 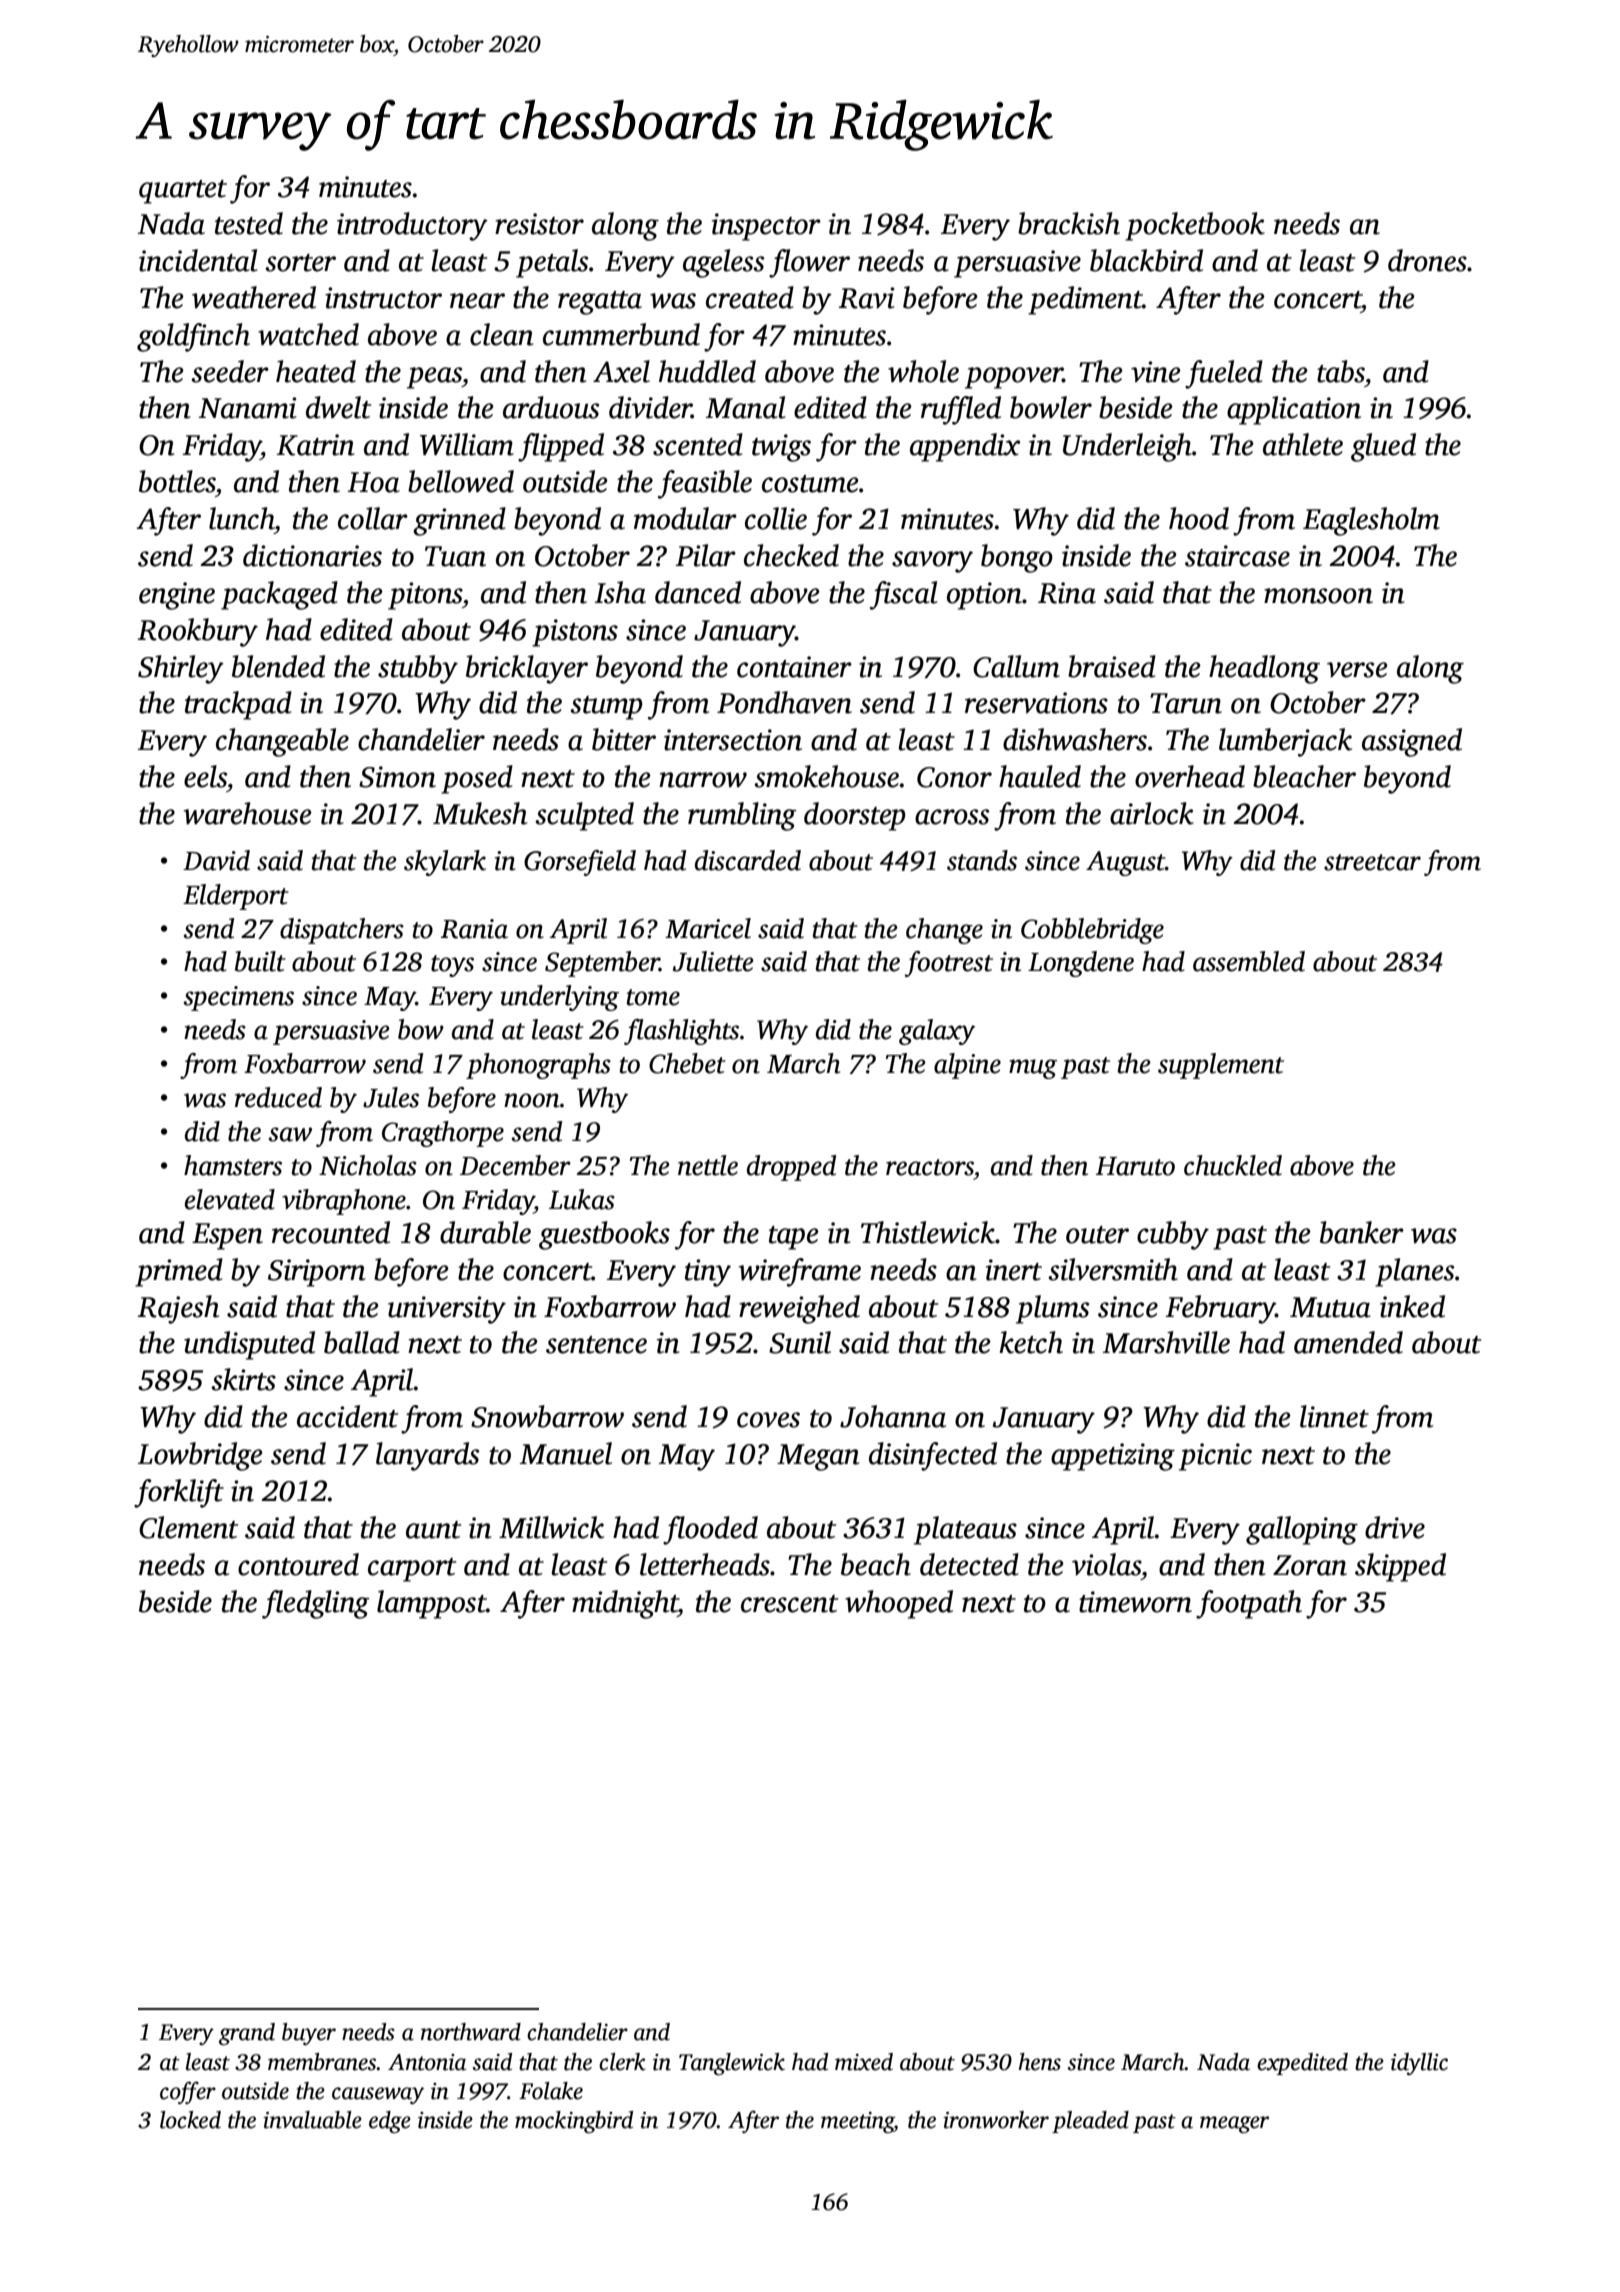 What do you see at coordinates (864, 2062) in the screenshot?
I see `mixed` at bounding box center [864, 2062].
